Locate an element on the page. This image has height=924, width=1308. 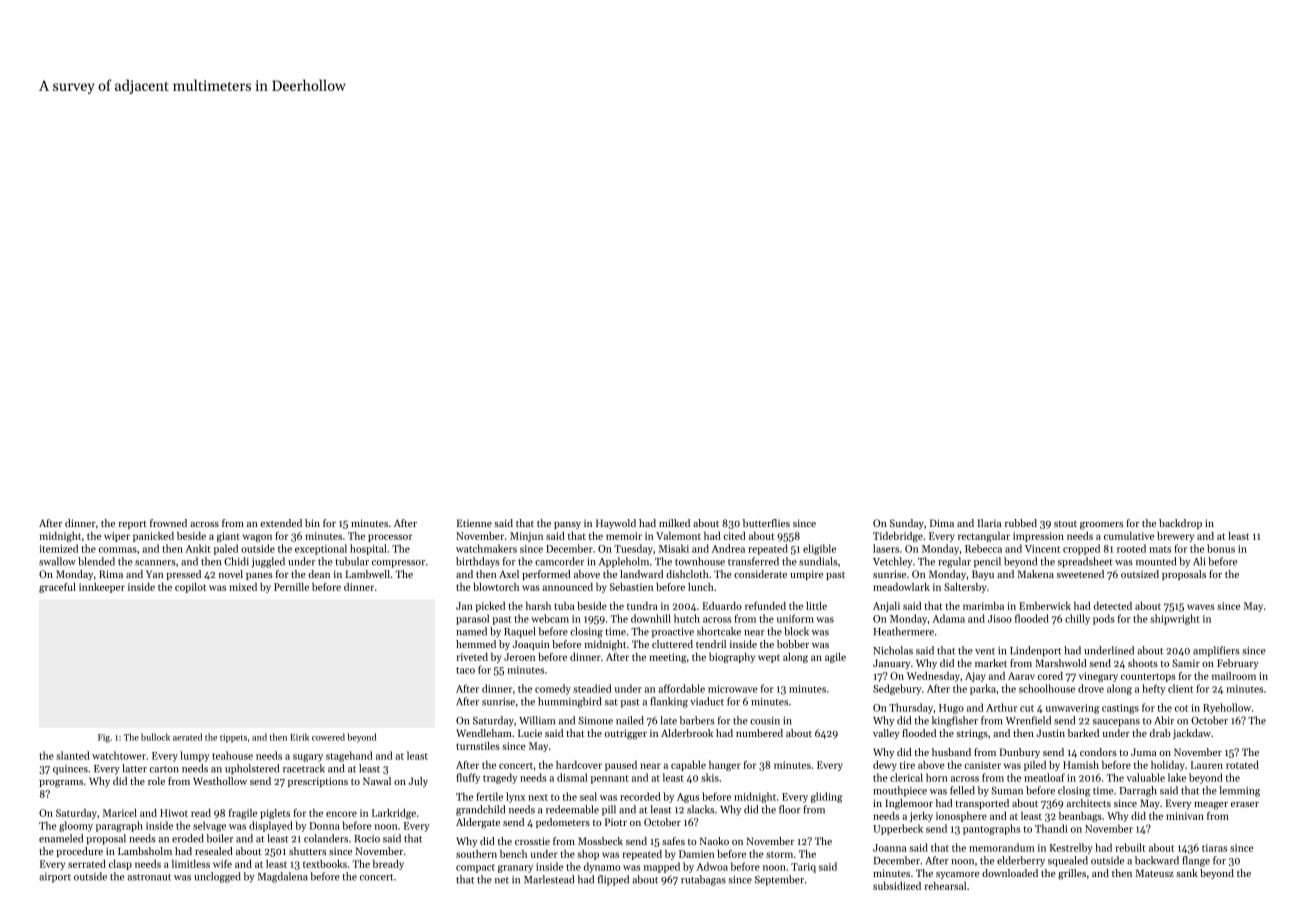
wiper is located at coordinates (117, 537).
